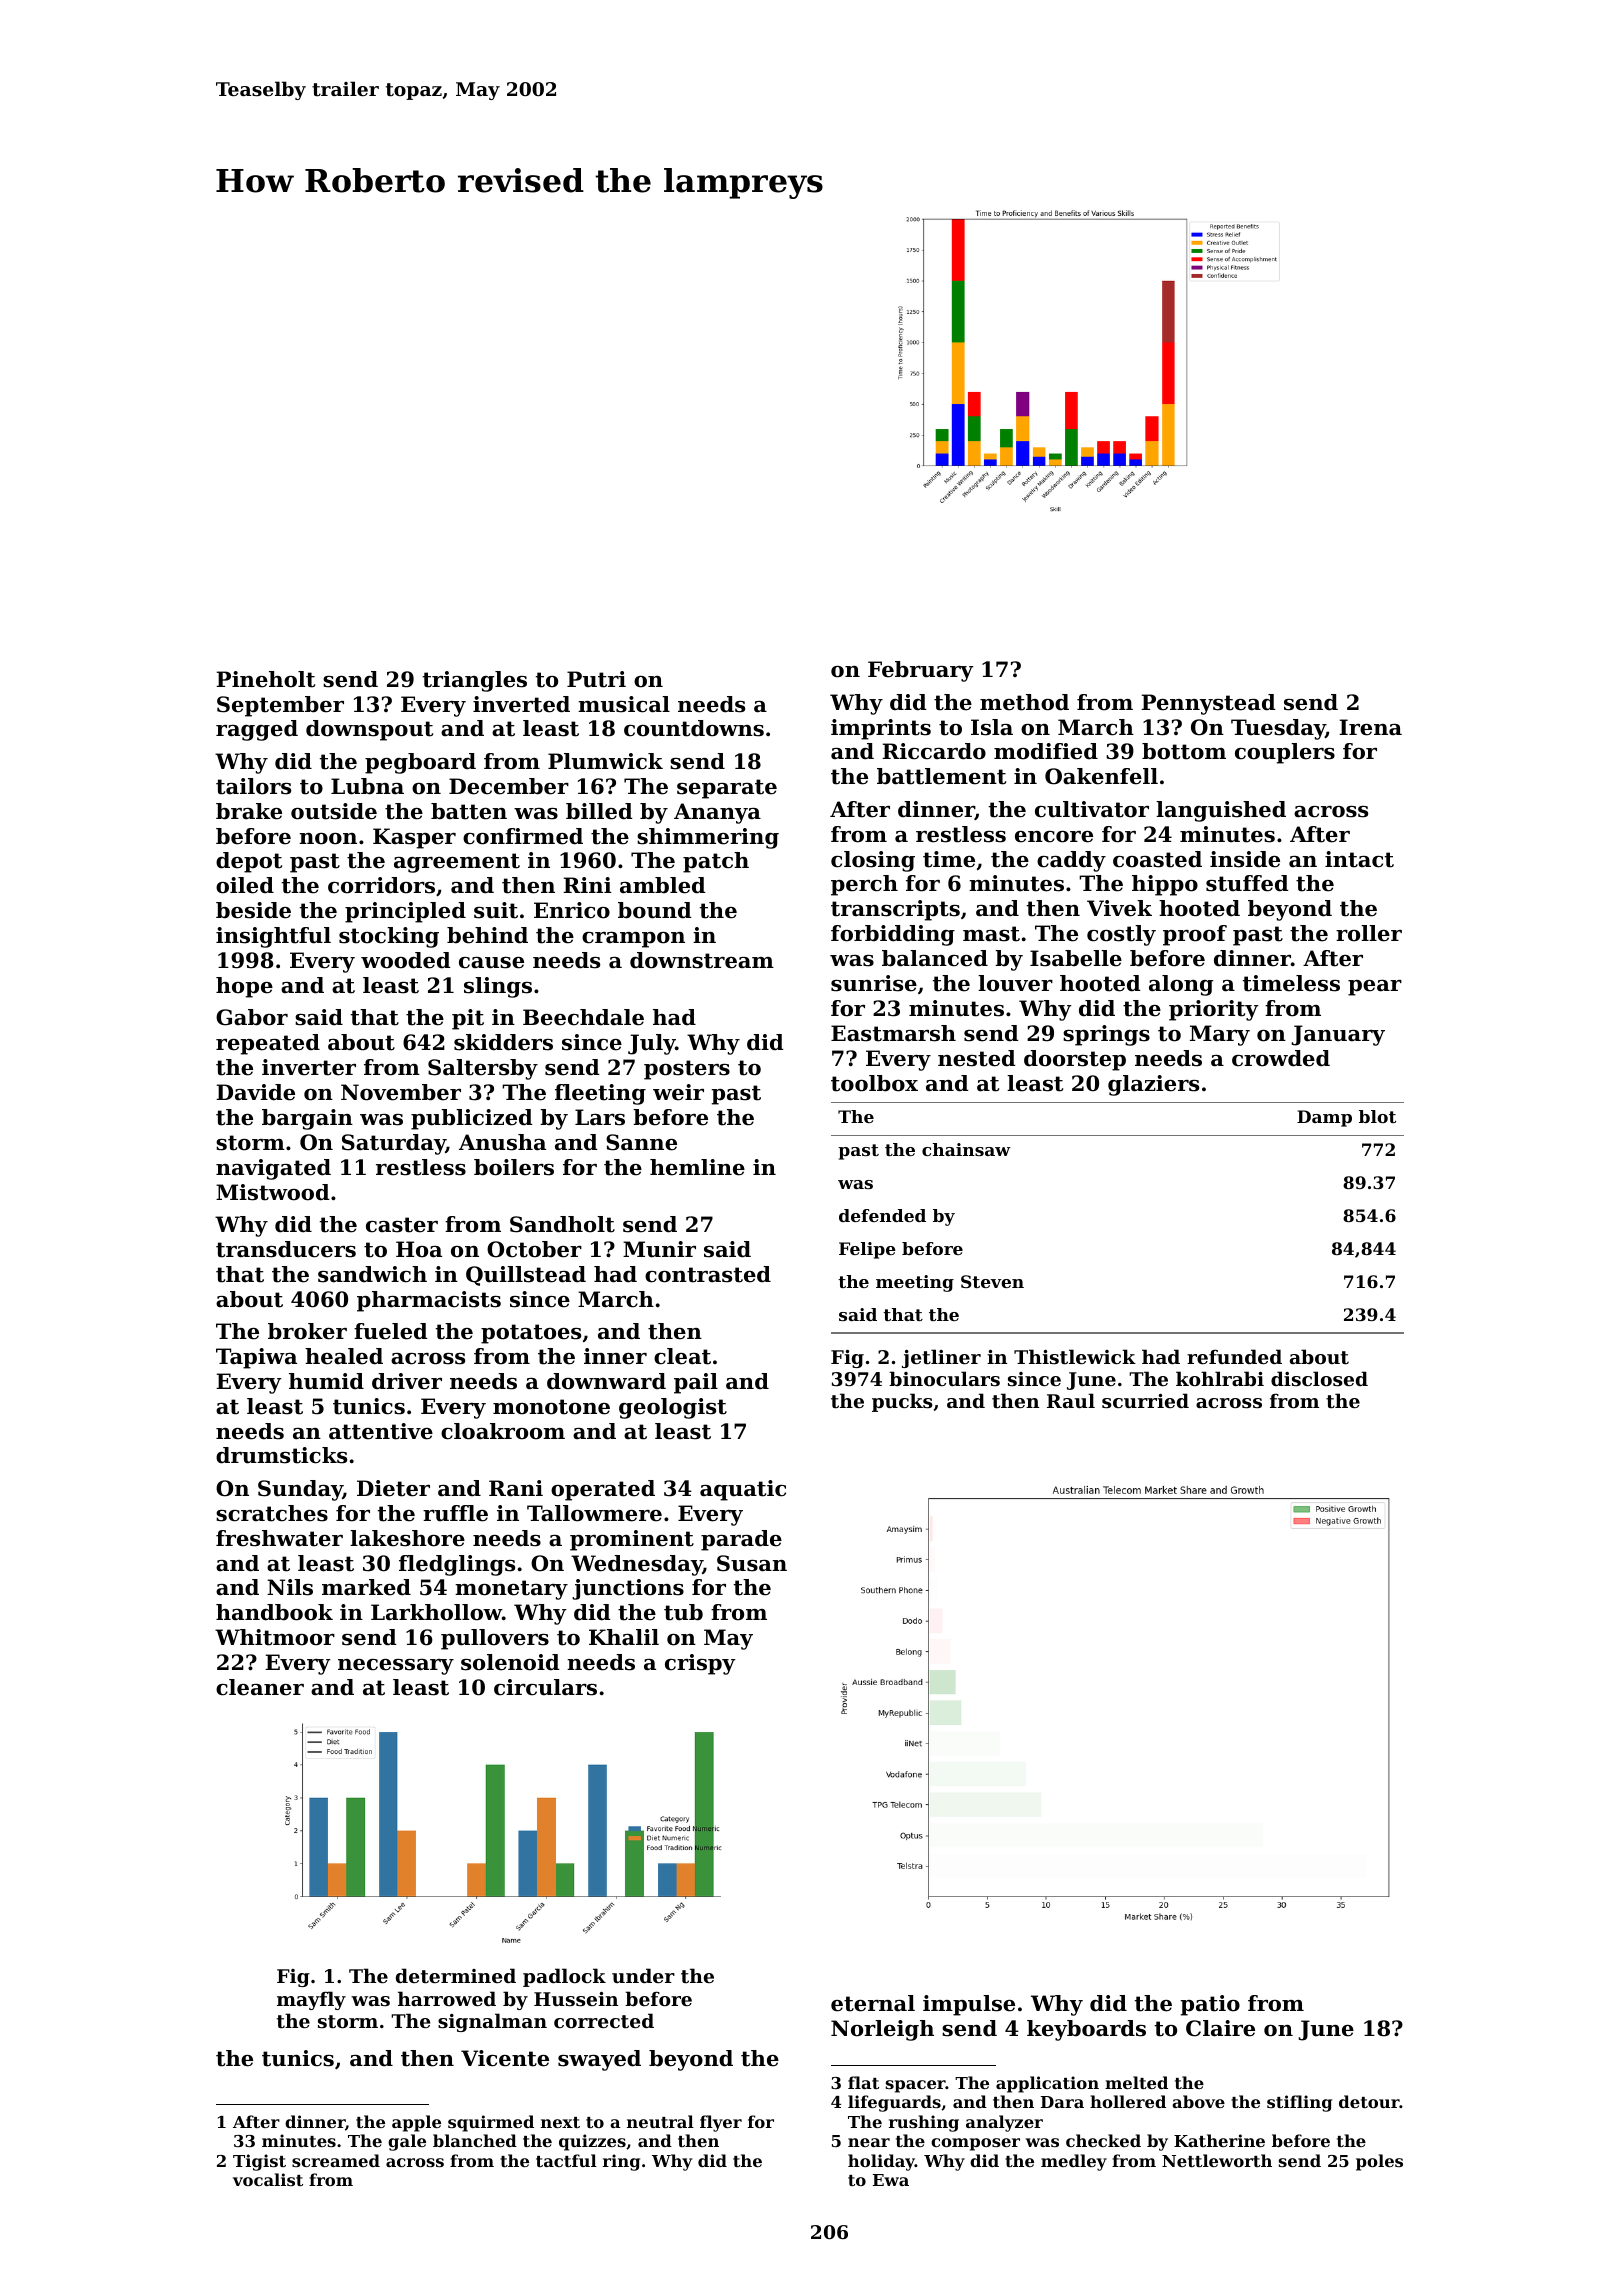 This document has height=2292, width=1620. What do you see at coordinates (1369, 933) in the document?
I see `roller` at bounding box center [1369, 933].
